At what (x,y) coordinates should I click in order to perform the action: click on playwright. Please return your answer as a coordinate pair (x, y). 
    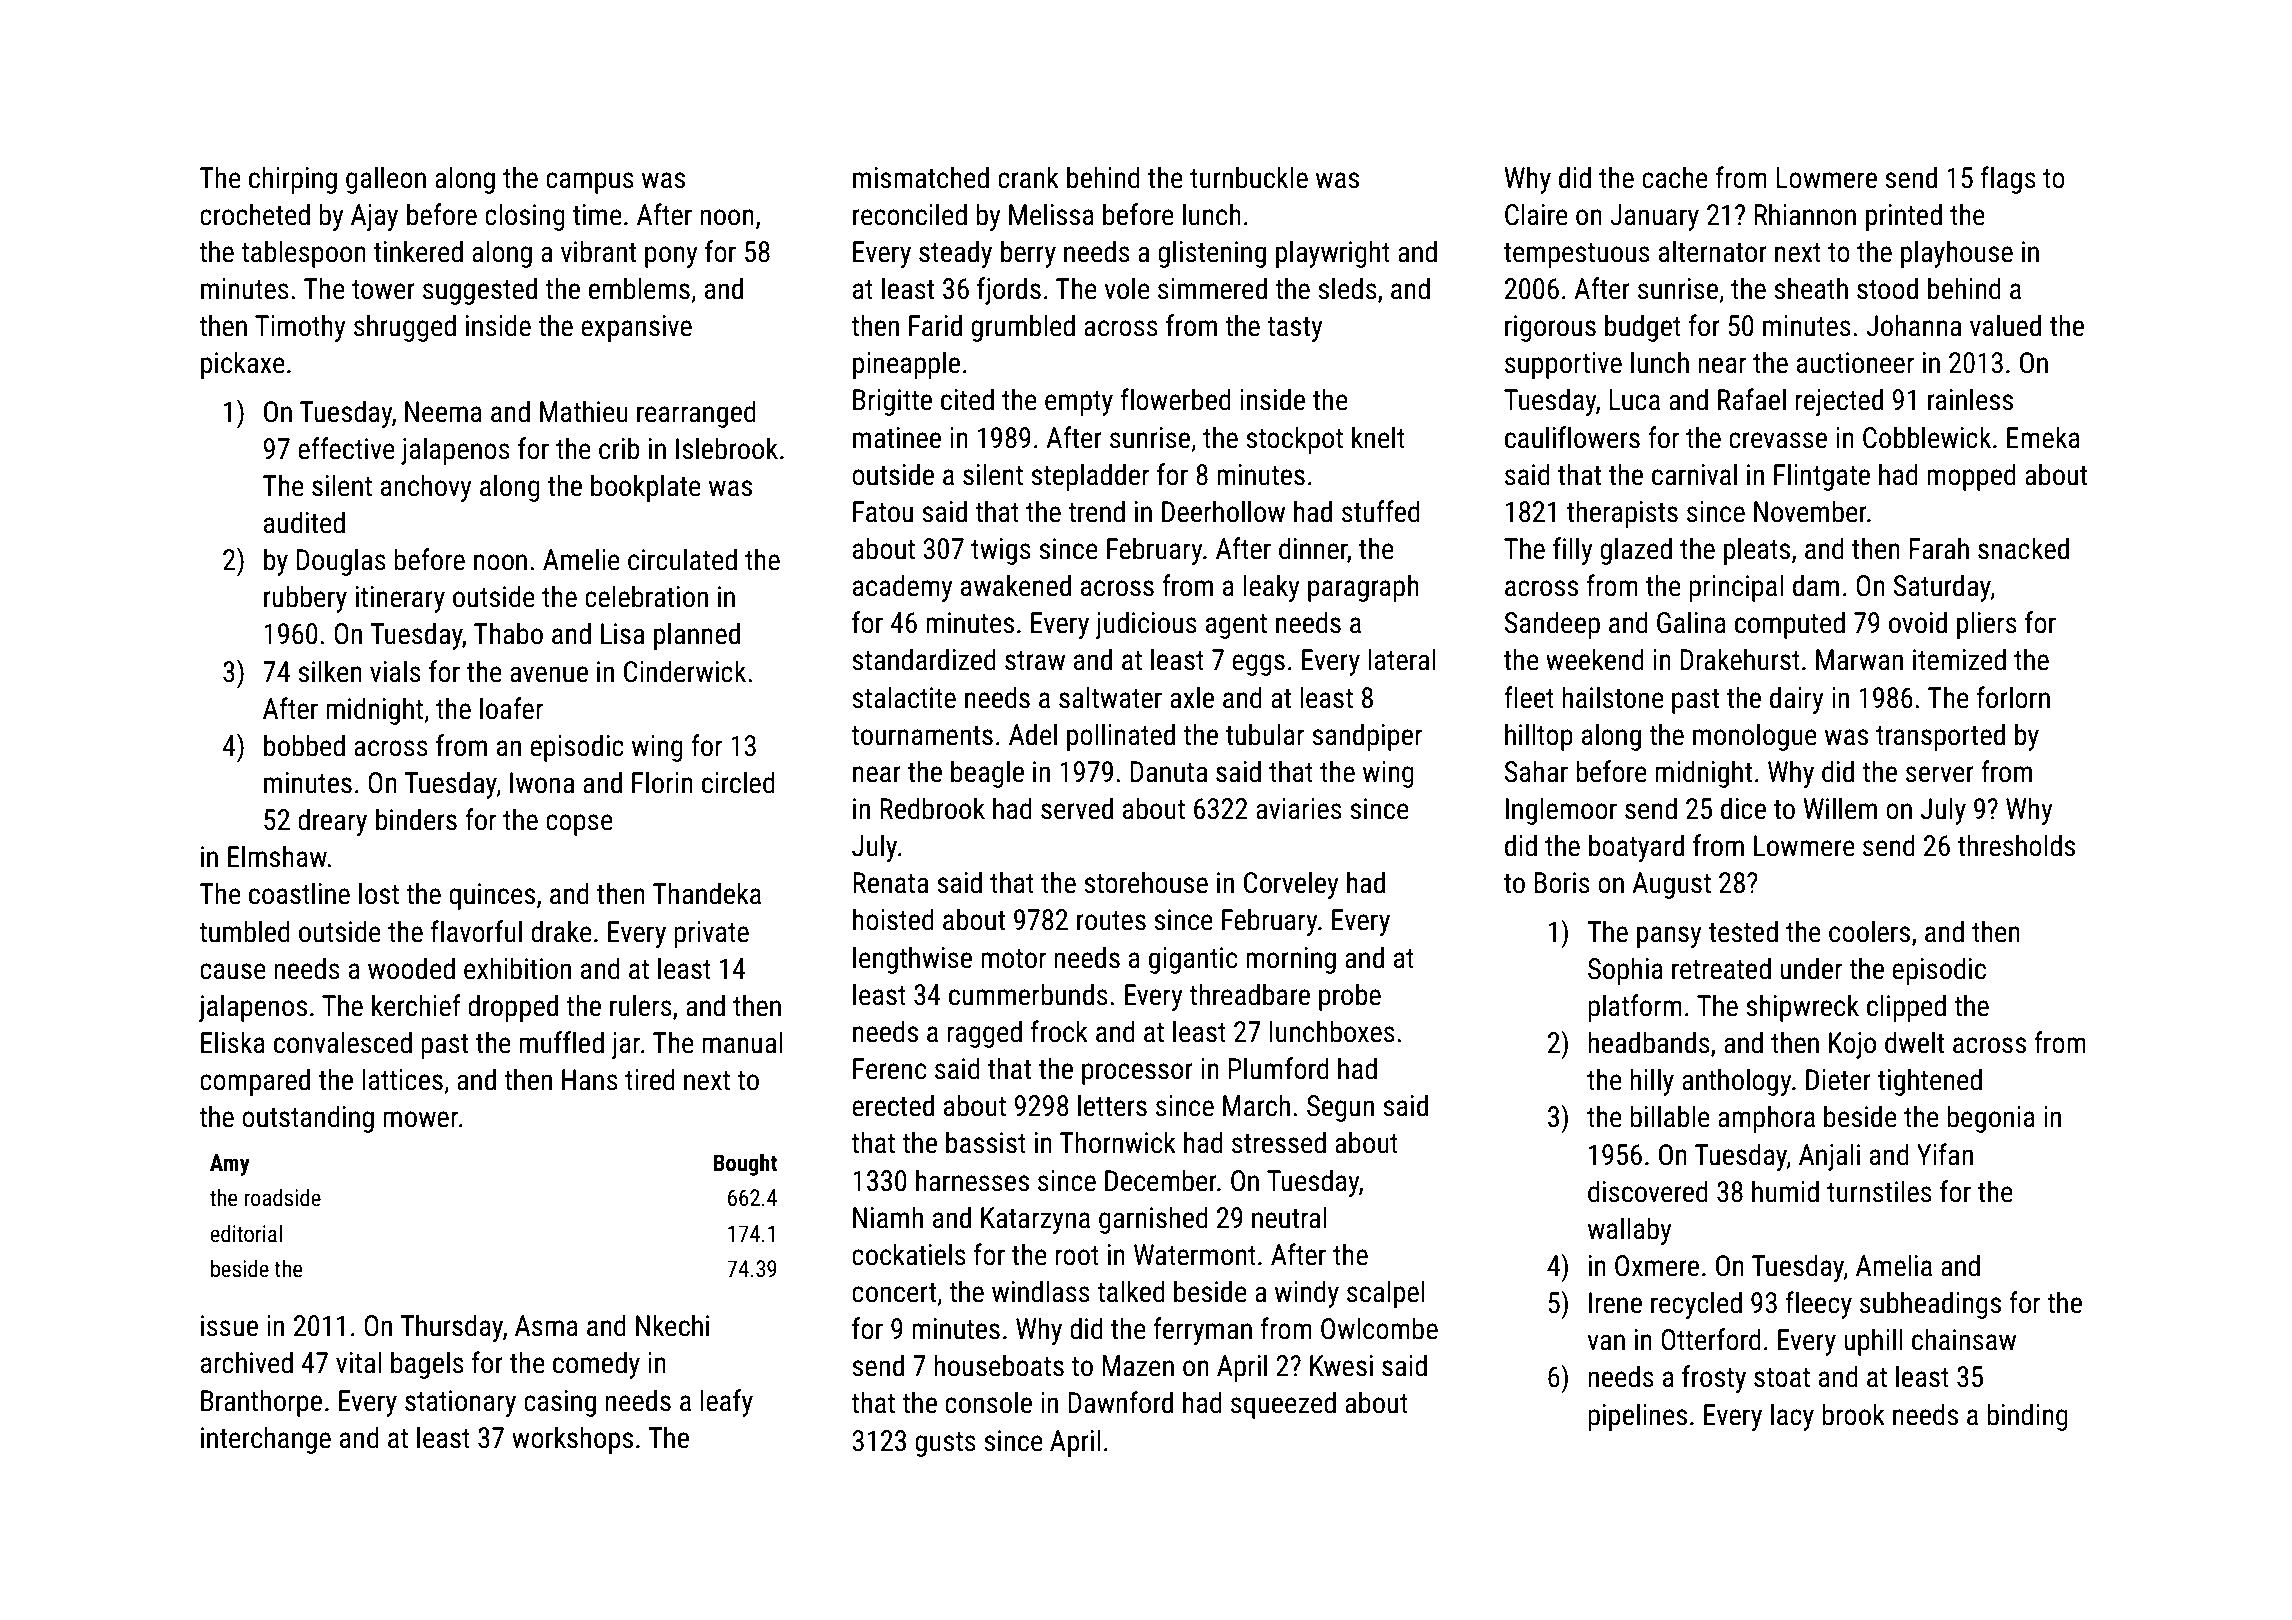
    Looking at the image, I should click on (1333, 254).
